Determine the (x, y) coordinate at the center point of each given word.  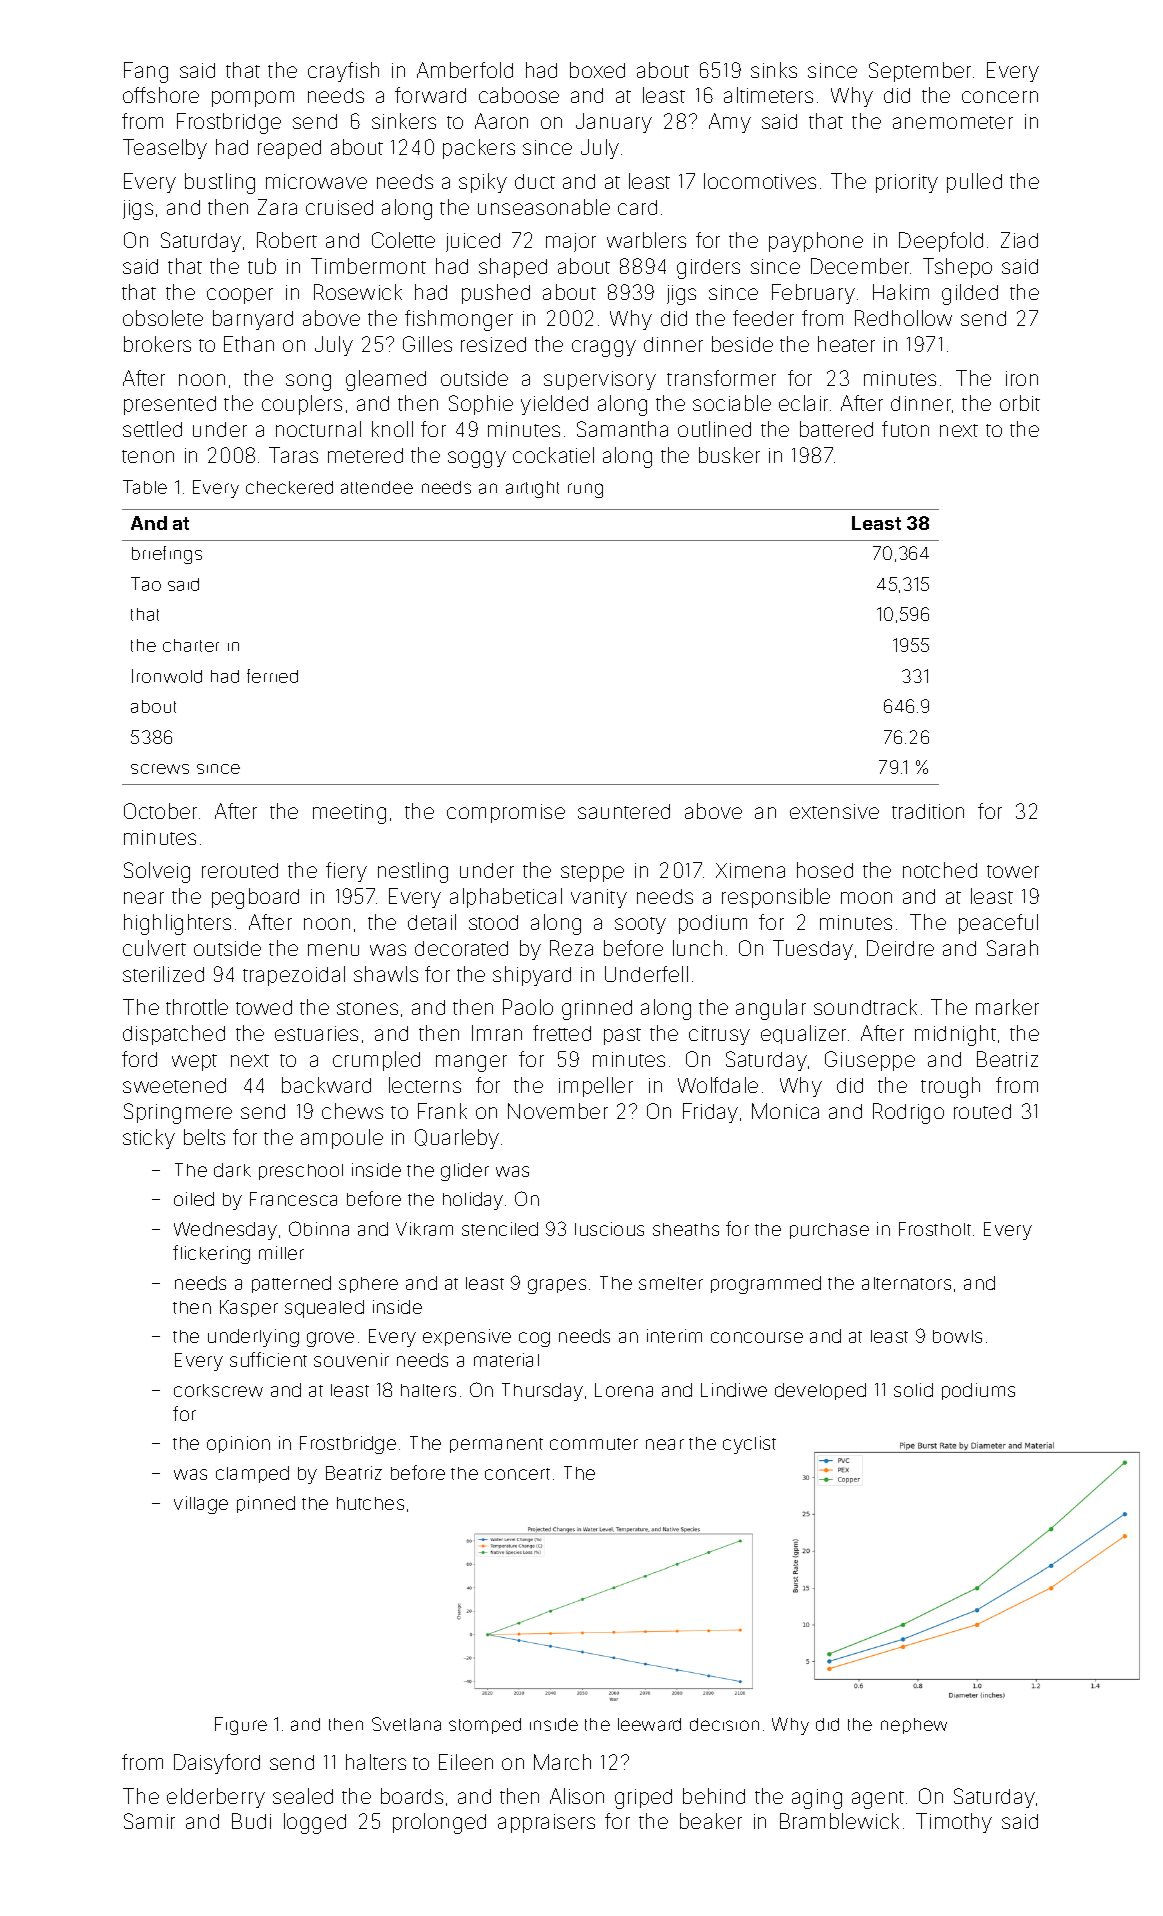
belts (204, 1137)
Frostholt (935, 1229)
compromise (506, 813)
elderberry (216, 1798)
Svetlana (406, 1724)
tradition (928, 811)
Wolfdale (718, 1085)
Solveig (157, 872)
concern (1000, 97)
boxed (597, 70)
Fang (146, 72)
